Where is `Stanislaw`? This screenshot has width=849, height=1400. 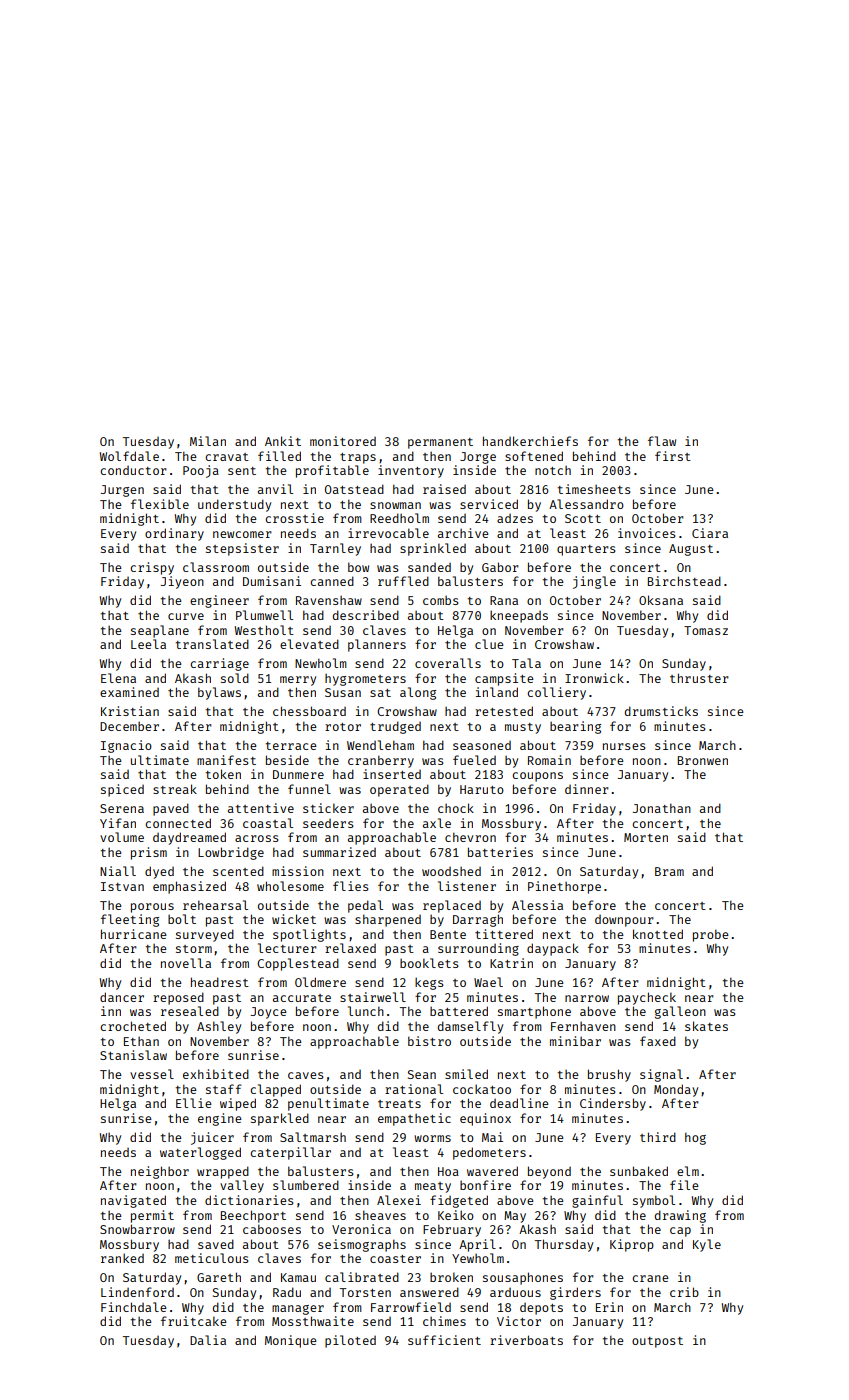 Stanislaw is located at coordinates (133, 1055).
